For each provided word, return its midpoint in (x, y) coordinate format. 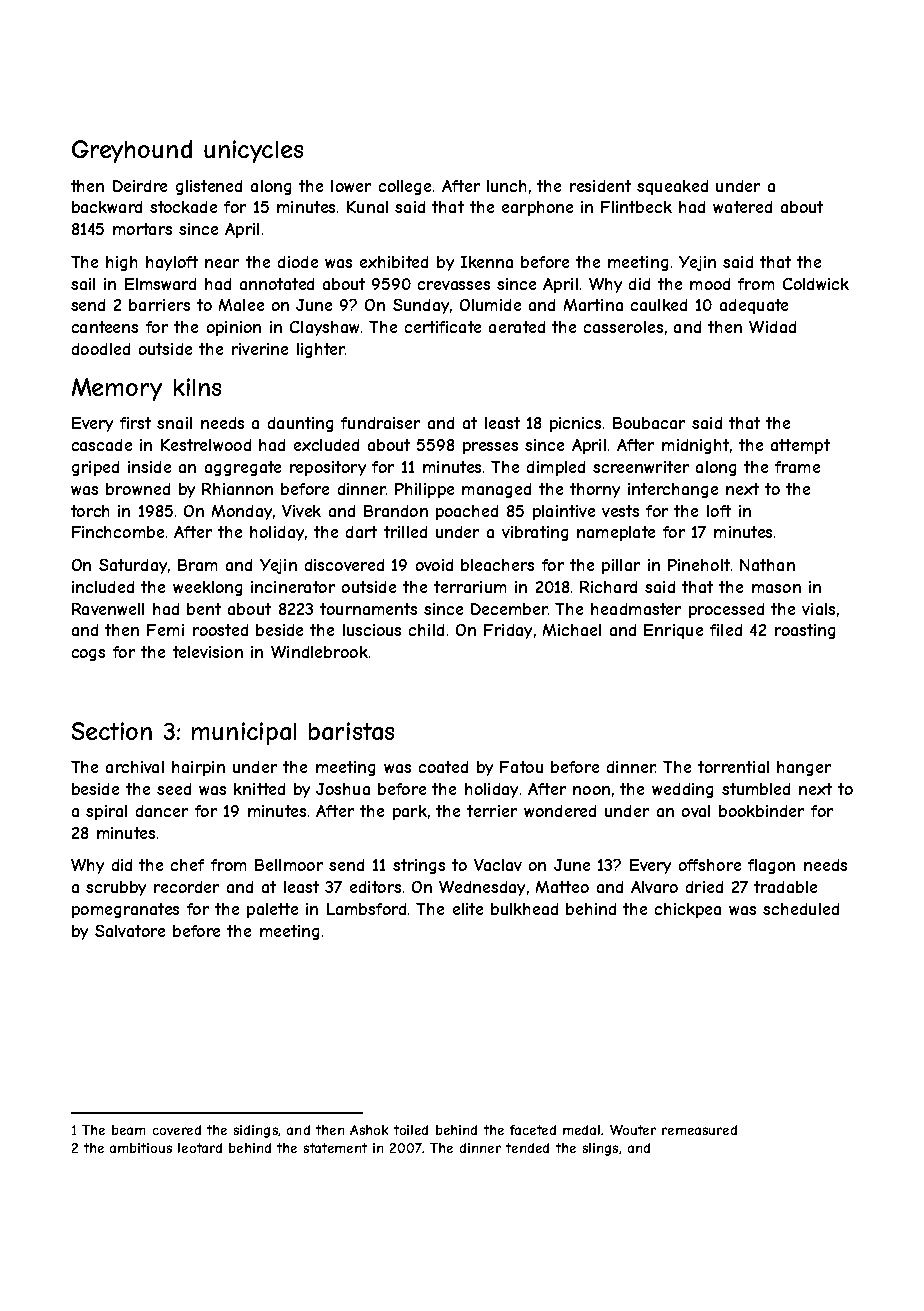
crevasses (454, 285)
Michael (572, 630)
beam (128, 1130)
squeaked (672, 187)
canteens (105, 327)
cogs (88, 655)
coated (443, 767)
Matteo (562, 887)
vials (818, 609)
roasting (805, 631)
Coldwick (816, 284)
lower (351, 186)
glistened (209, 187)
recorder (186, 887)
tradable (785, 887)
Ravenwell (108, 609)
